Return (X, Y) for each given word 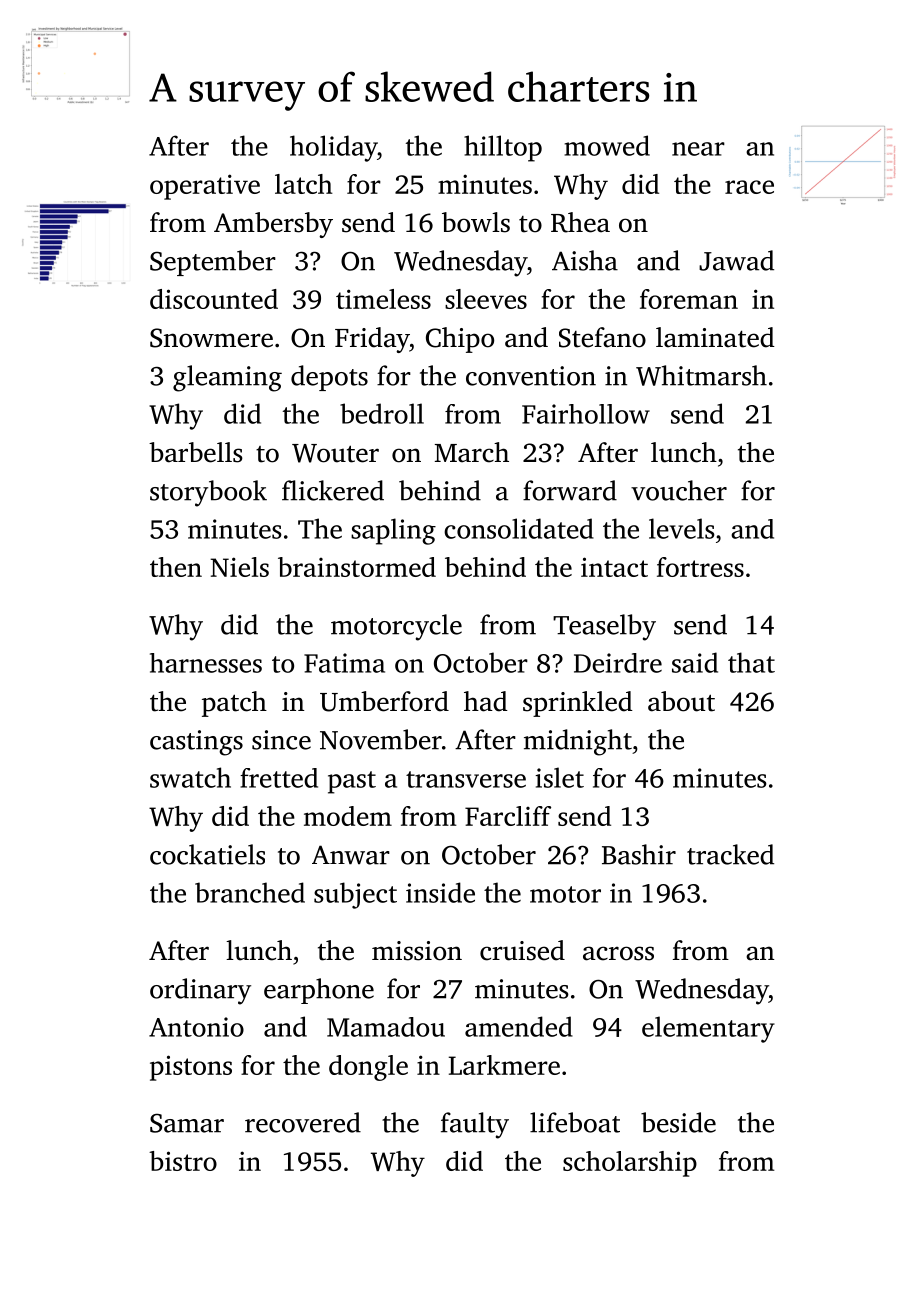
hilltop (503, 148)
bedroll (382, 413)
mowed (607, 145)
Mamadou (386, 1027)
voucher (679, 490)
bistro (183, 1161)
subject (355, 895)
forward (570, 490)
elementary (708, 1029)
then (176, 567)
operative (205, 187)
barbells (196, 452)
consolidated (519, 528)
